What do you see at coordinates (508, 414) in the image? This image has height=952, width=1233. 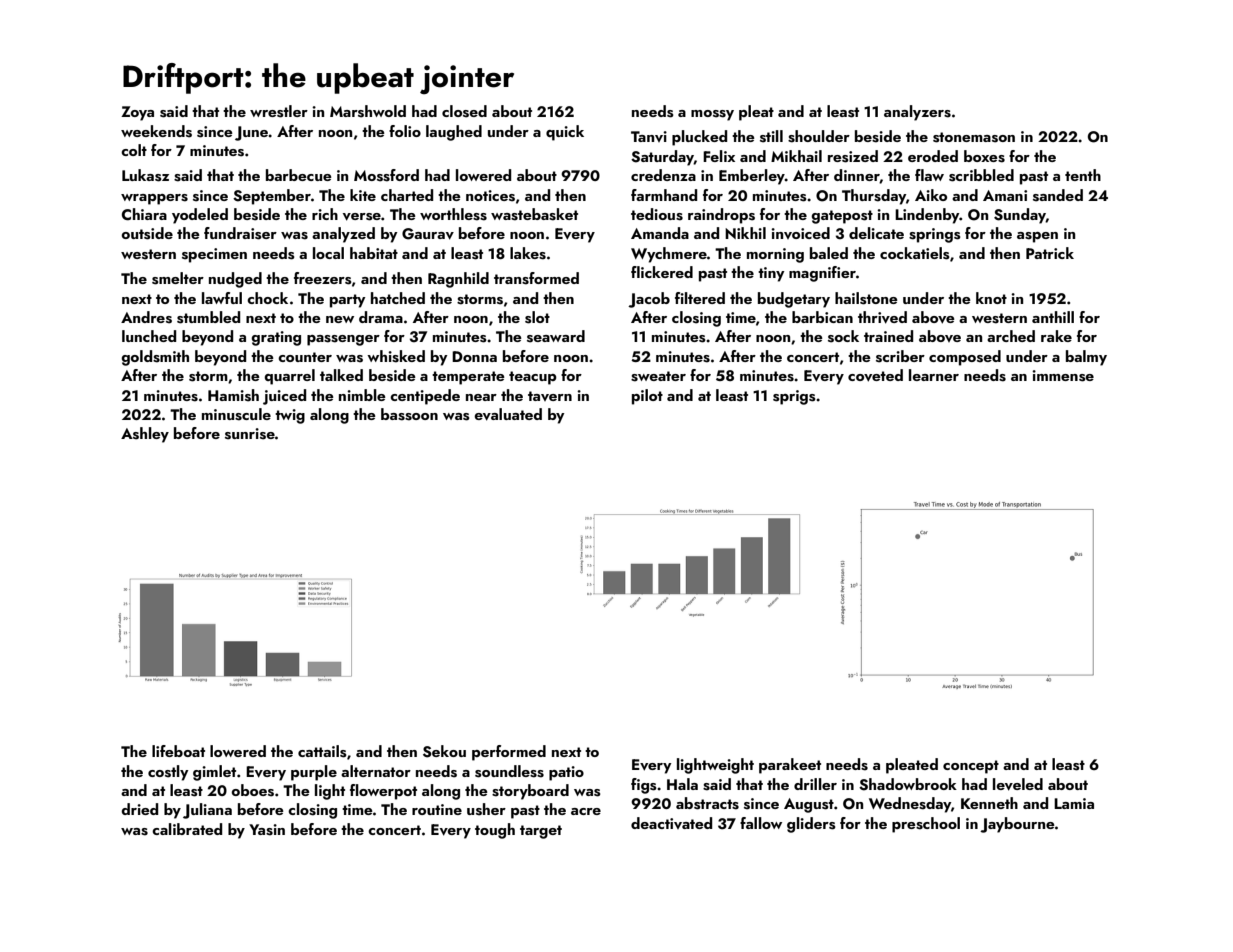 I see `evaluated` at bounding box center [508, 414].
